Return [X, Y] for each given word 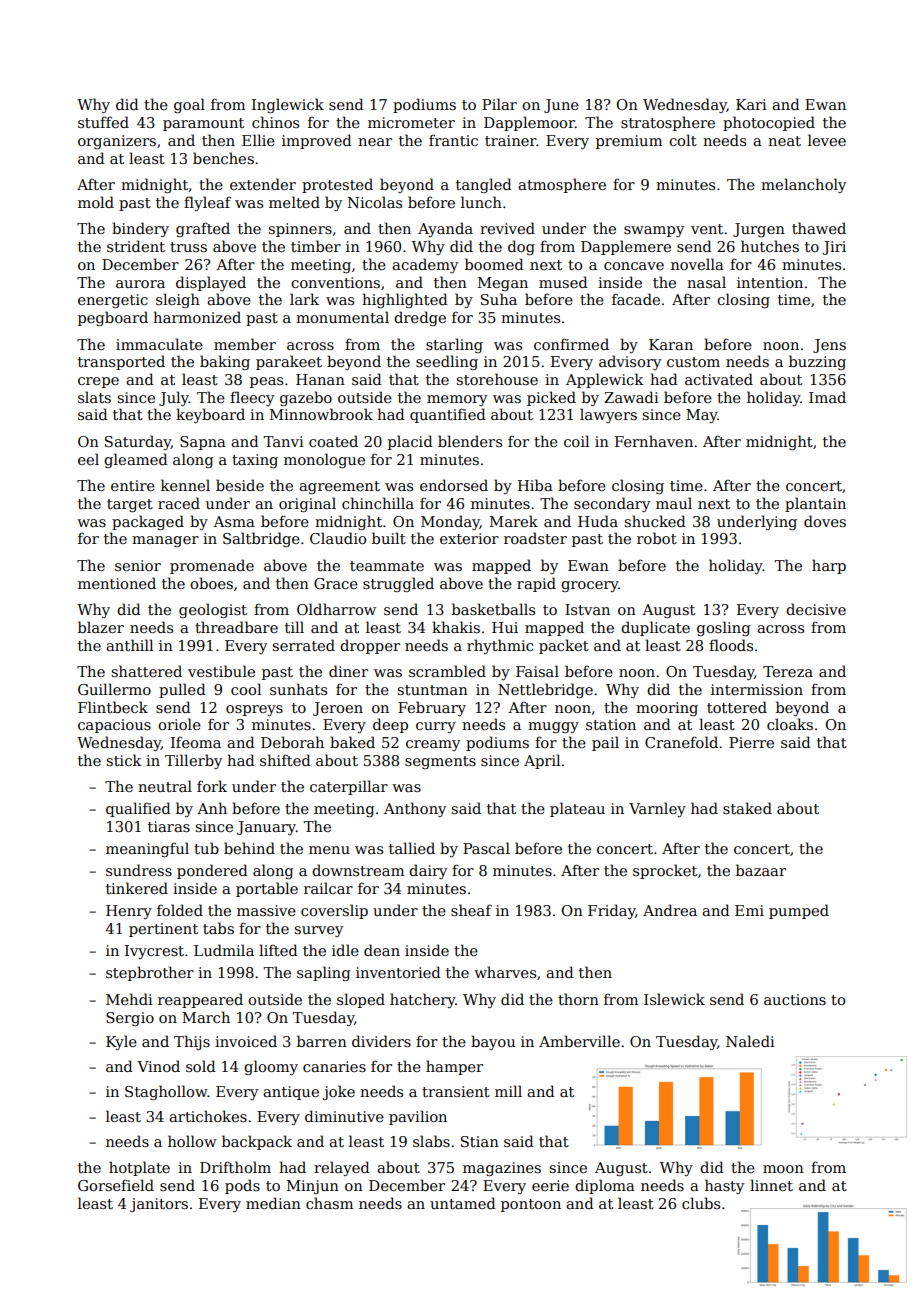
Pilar [499, 104]
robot [657, 538]
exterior [469, 538]
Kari [751, 104]
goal [189, 105]
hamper [454, 1067]
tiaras [169, 826]
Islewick [674, 999]
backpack [257, 1142]
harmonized [197, 317]
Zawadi [631, 397]
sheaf [471, 910]
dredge [420, 318]
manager [165, 541]
